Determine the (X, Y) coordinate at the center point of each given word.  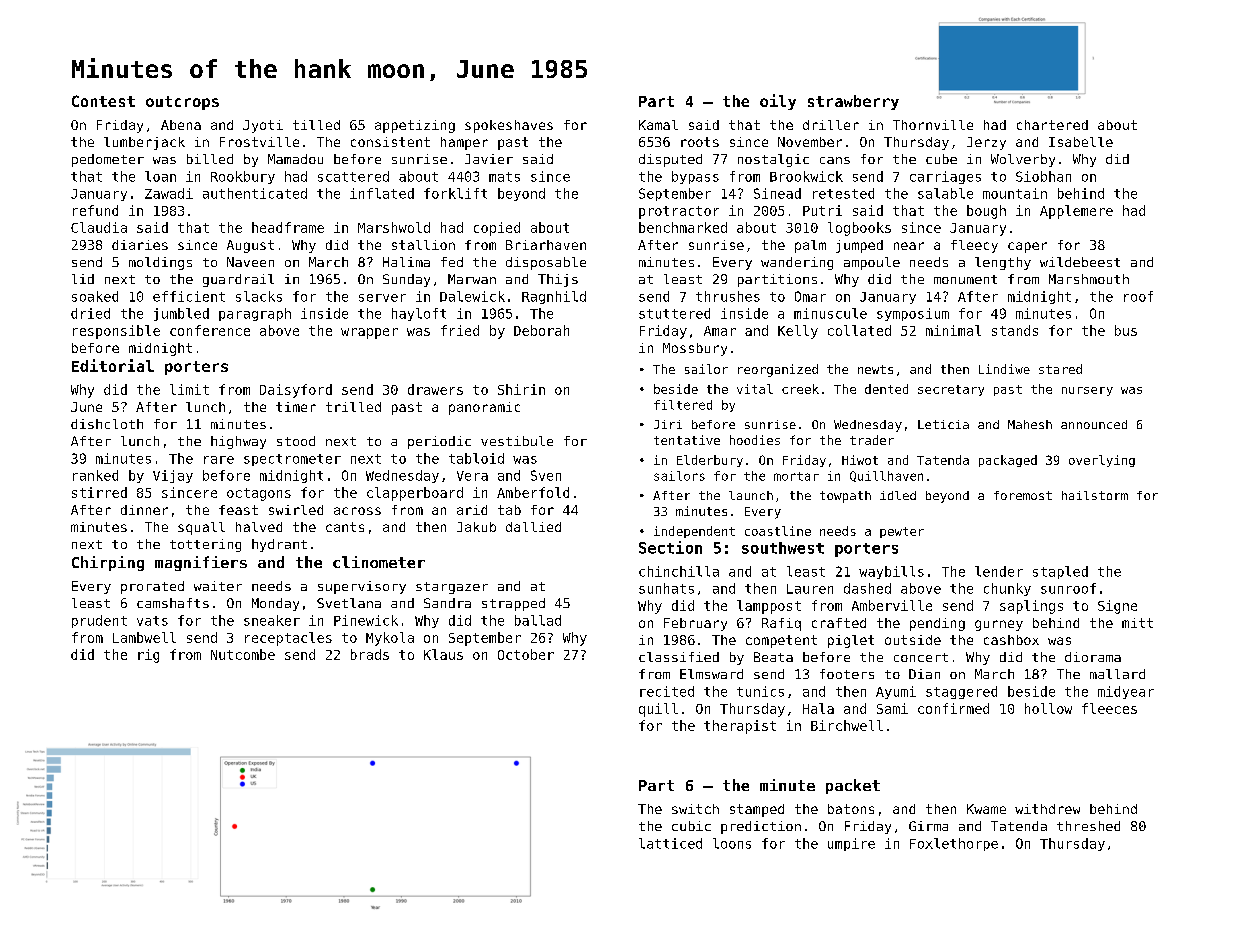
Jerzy (986, 143)
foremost (1023, 495)
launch (751, 495)
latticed (670, 843)
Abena (181, 125)
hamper (464, 143)
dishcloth (107, 424)
